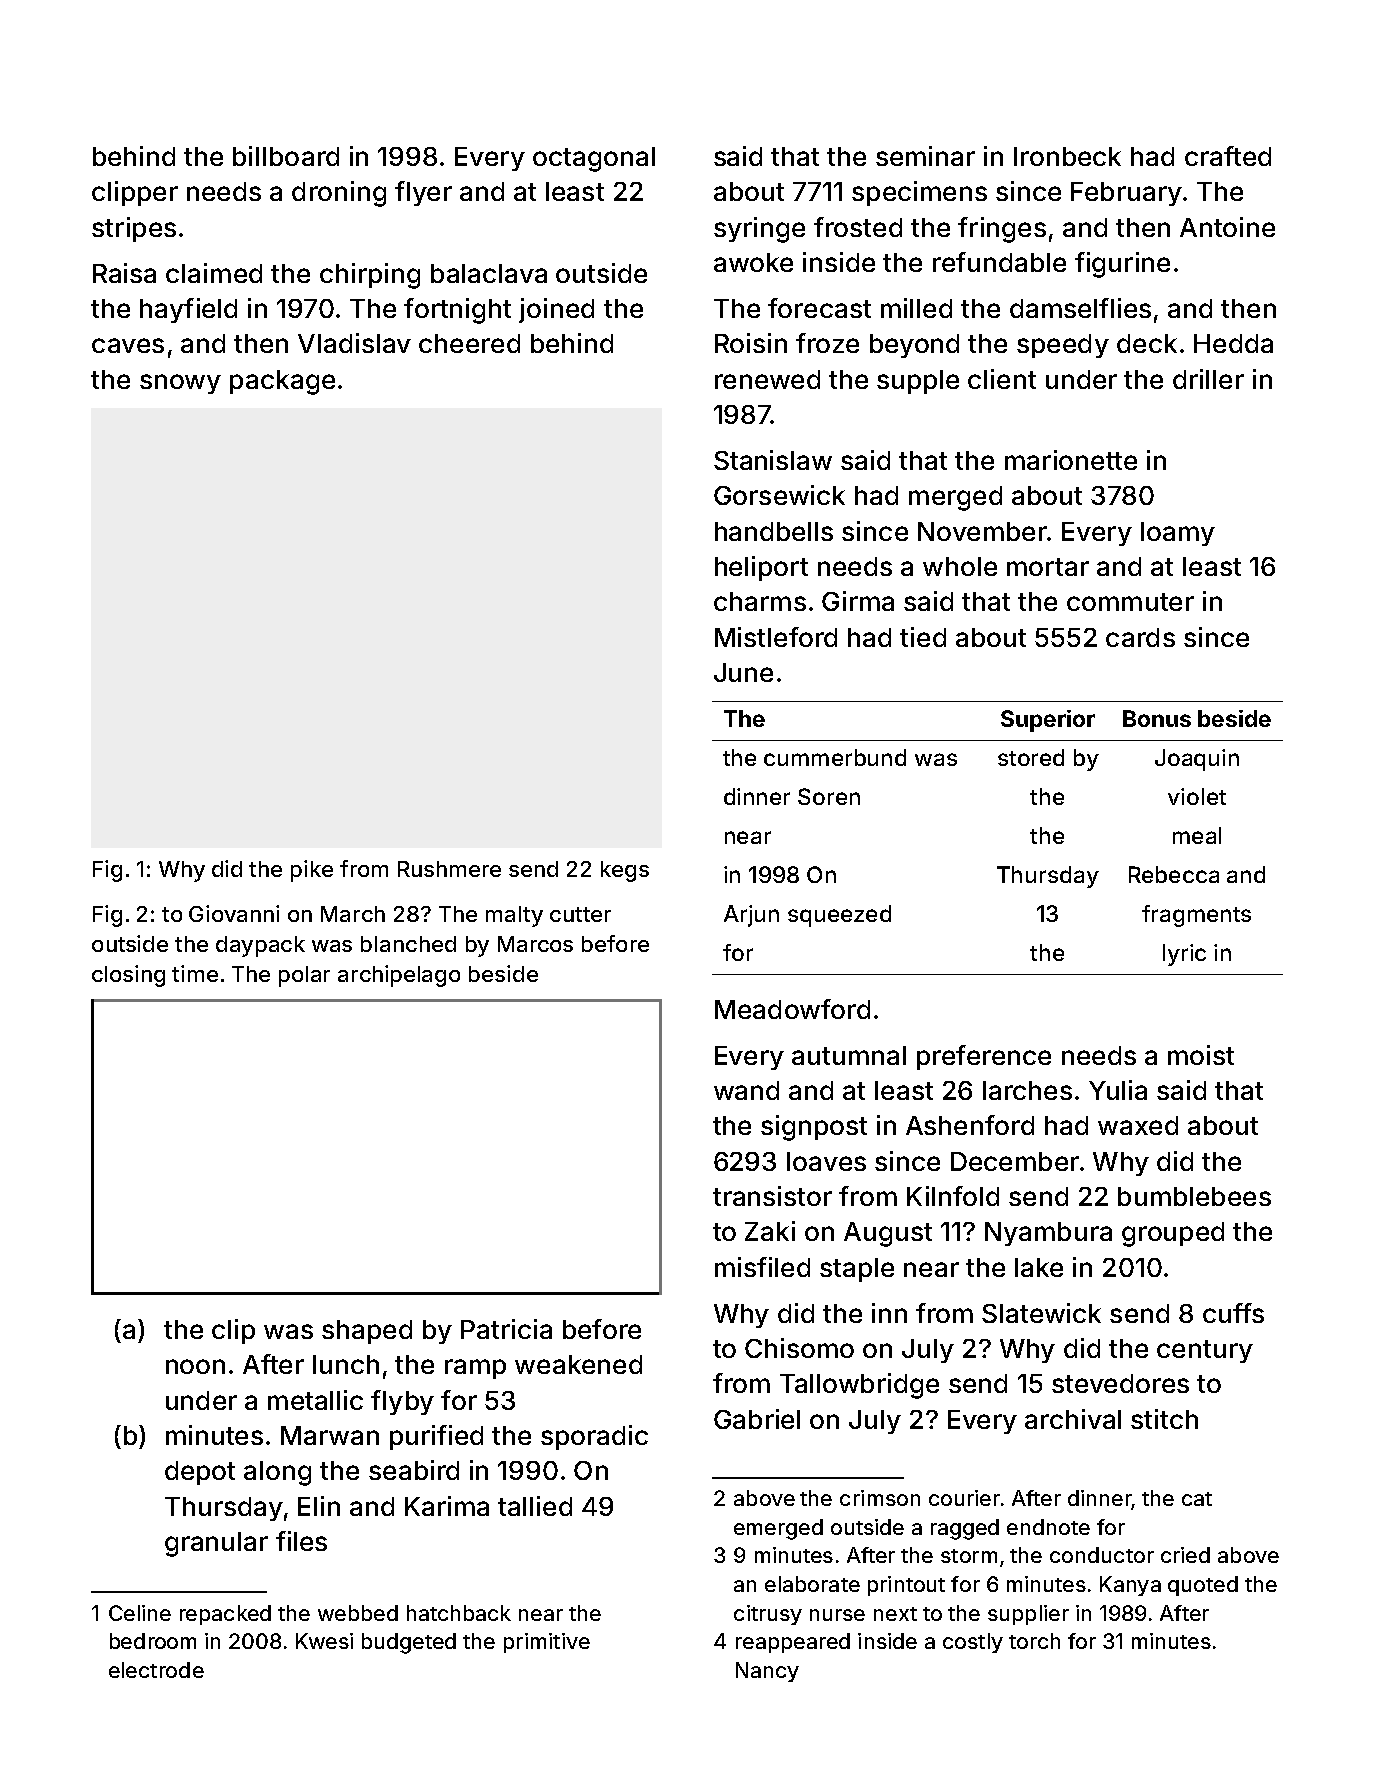  I want to click on Nyambura, so click(1048, 1234).
